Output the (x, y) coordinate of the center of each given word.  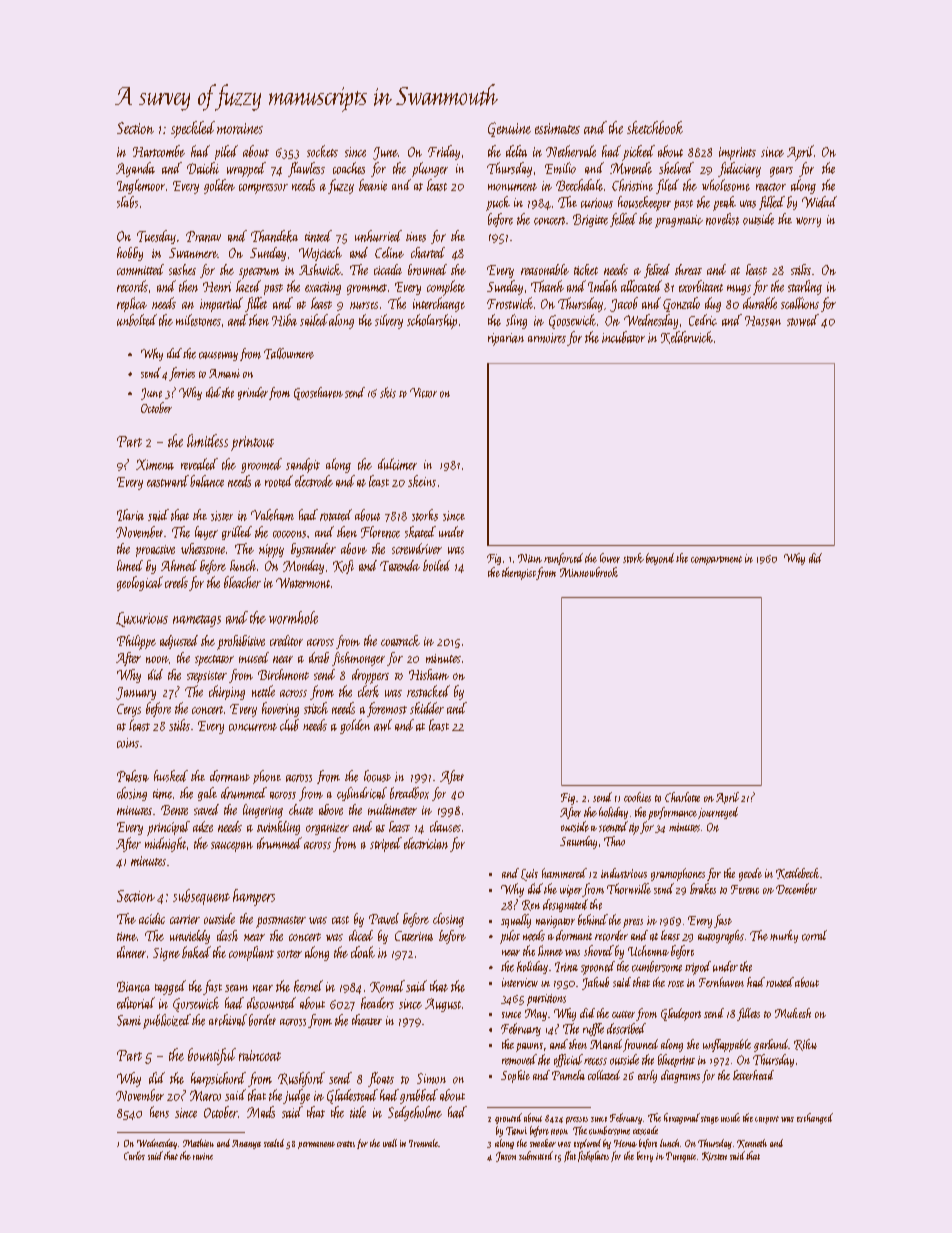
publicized (167, 1021)
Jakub (595, 983)
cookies (637, 797)
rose (676, 984)
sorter (289, 954)
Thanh (547, 286)
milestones (198, 320)
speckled (193, 129)
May (536, 1015)
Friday (444, 152)
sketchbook (655, 127)
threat (688, 269)
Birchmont (283, 674)
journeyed (718, 813)
